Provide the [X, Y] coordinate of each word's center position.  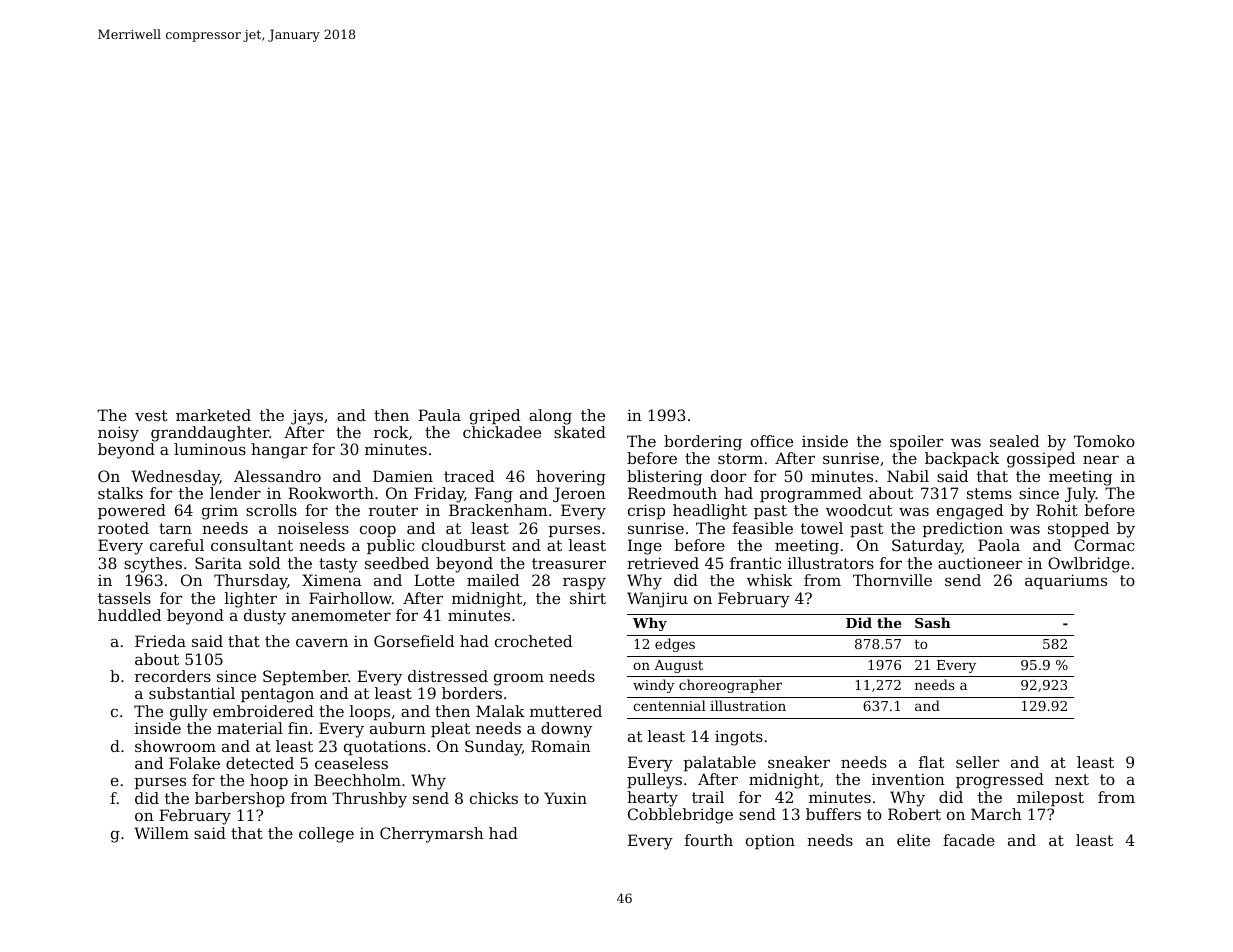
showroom [175, 746]
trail [708, 797]
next [1072, 779]
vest [151, 415]
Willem [161, 833]
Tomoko [1104, 441]
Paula [439, 415]
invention [908, 779]
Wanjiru [657, 600]
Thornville [892, 580]
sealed [1014, 441]
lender [235, 493]
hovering [571, 478]
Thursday [250, 582]
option [770, 841]
